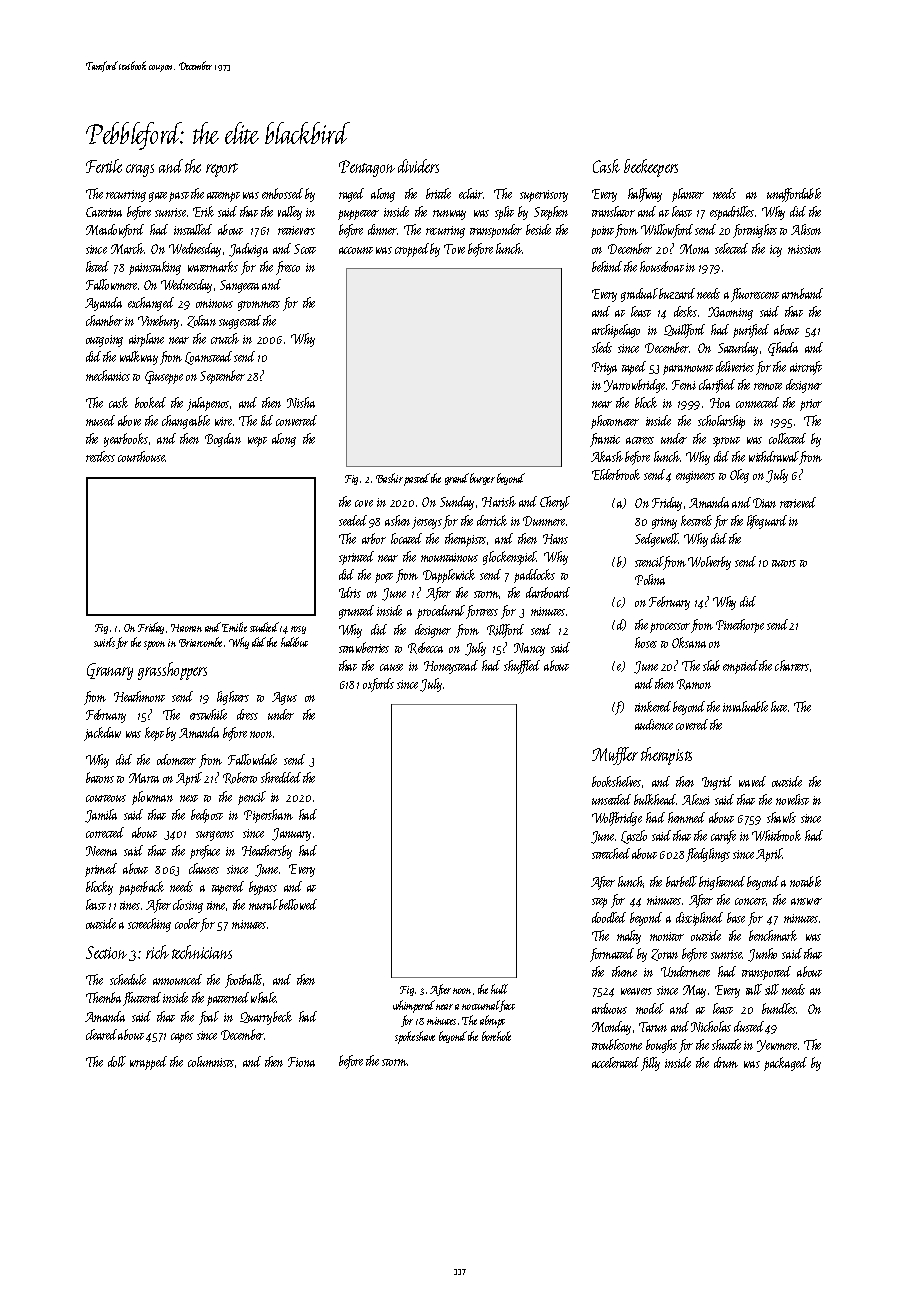  Describe the element at coordinates (378, 685) in the document. I see `oxfords` at that location.
